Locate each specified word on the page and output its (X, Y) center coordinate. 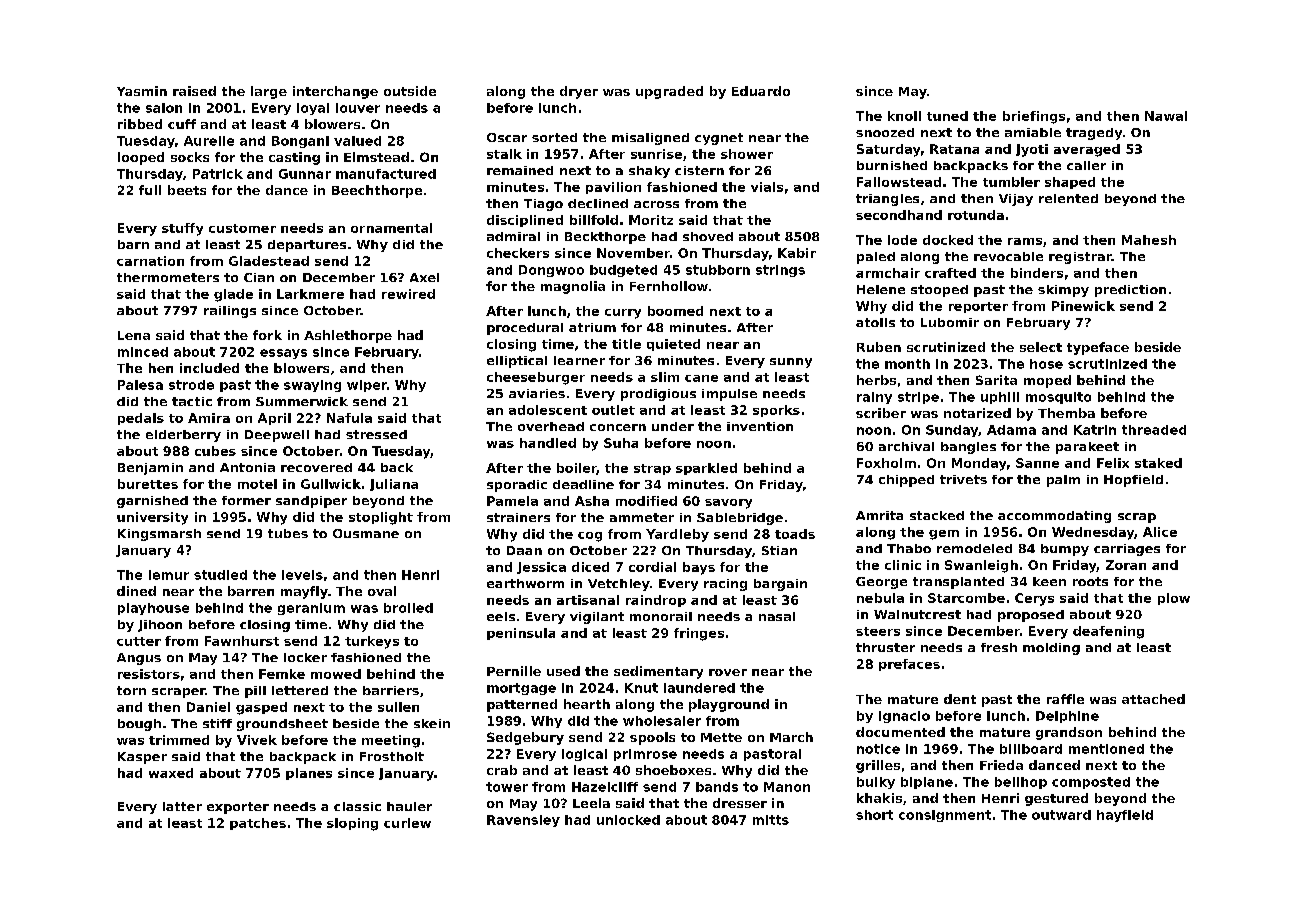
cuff (182, 124)
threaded (1154, 430)
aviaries (537, 393)
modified (646, 501)
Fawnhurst (242, 641)
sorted (554, 137)
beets (187, 190)
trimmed (179, 740)
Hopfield (1133, 481)
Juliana (394, 485)
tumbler (1011, 182)
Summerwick (302, 401)
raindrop (656, 601)
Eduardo (761, 91)
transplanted (958, 583)
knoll (904, 116)
